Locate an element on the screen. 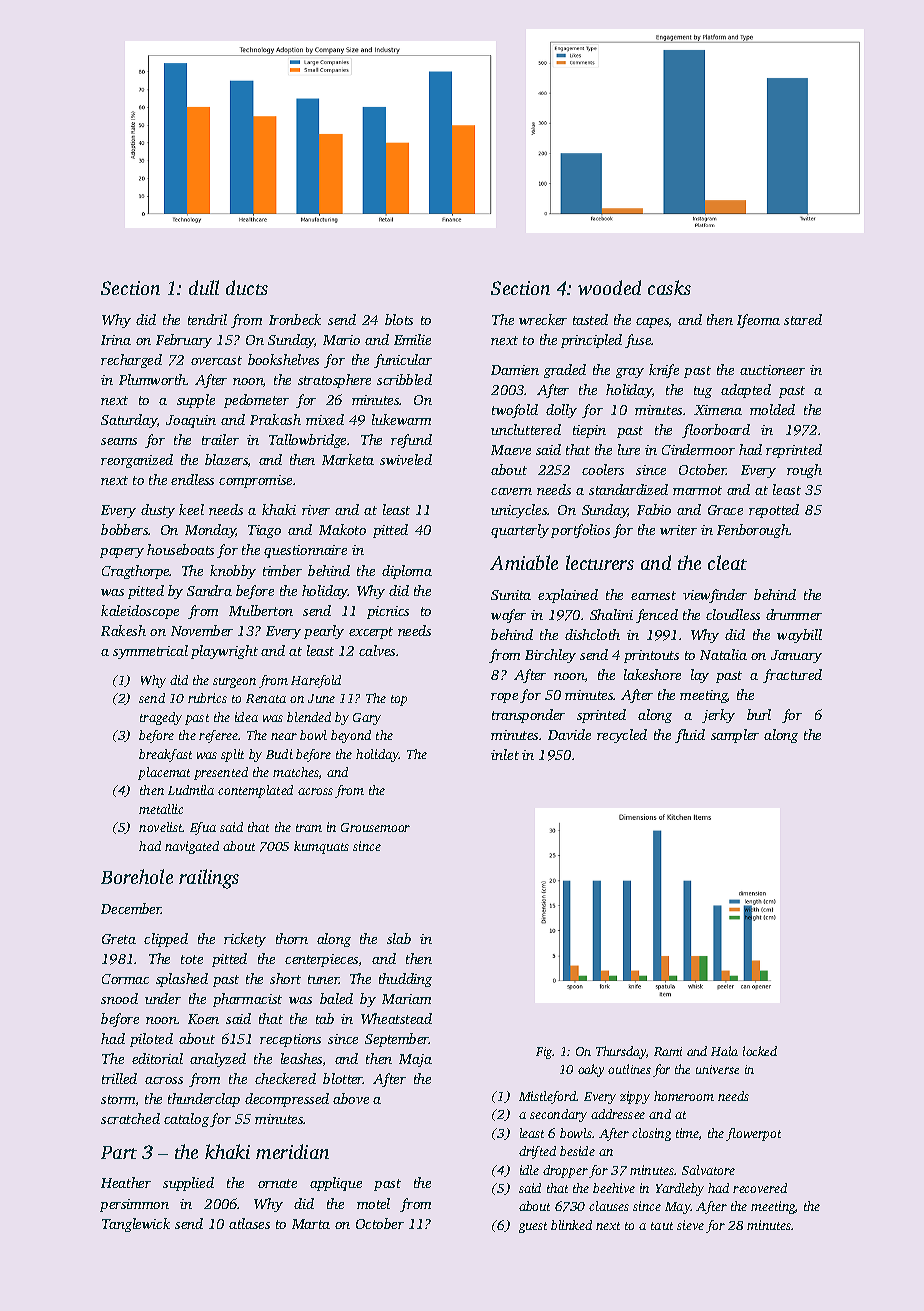 The height and width of the screenshot is (1311, 924). Maja is located at coordinates (415, 1060).
